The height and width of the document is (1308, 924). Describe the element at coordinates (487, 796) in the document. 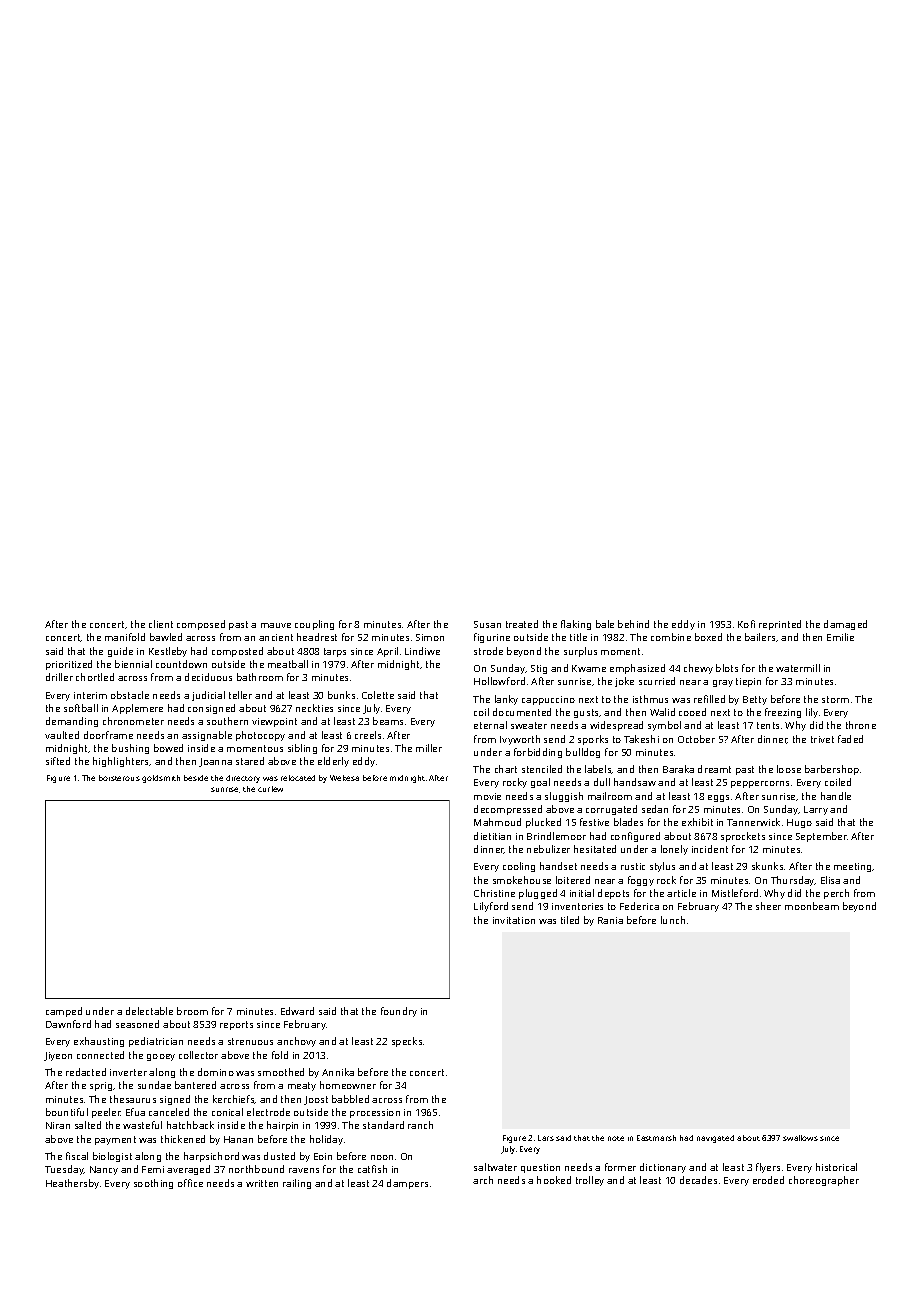

I see `movie` at that location.
